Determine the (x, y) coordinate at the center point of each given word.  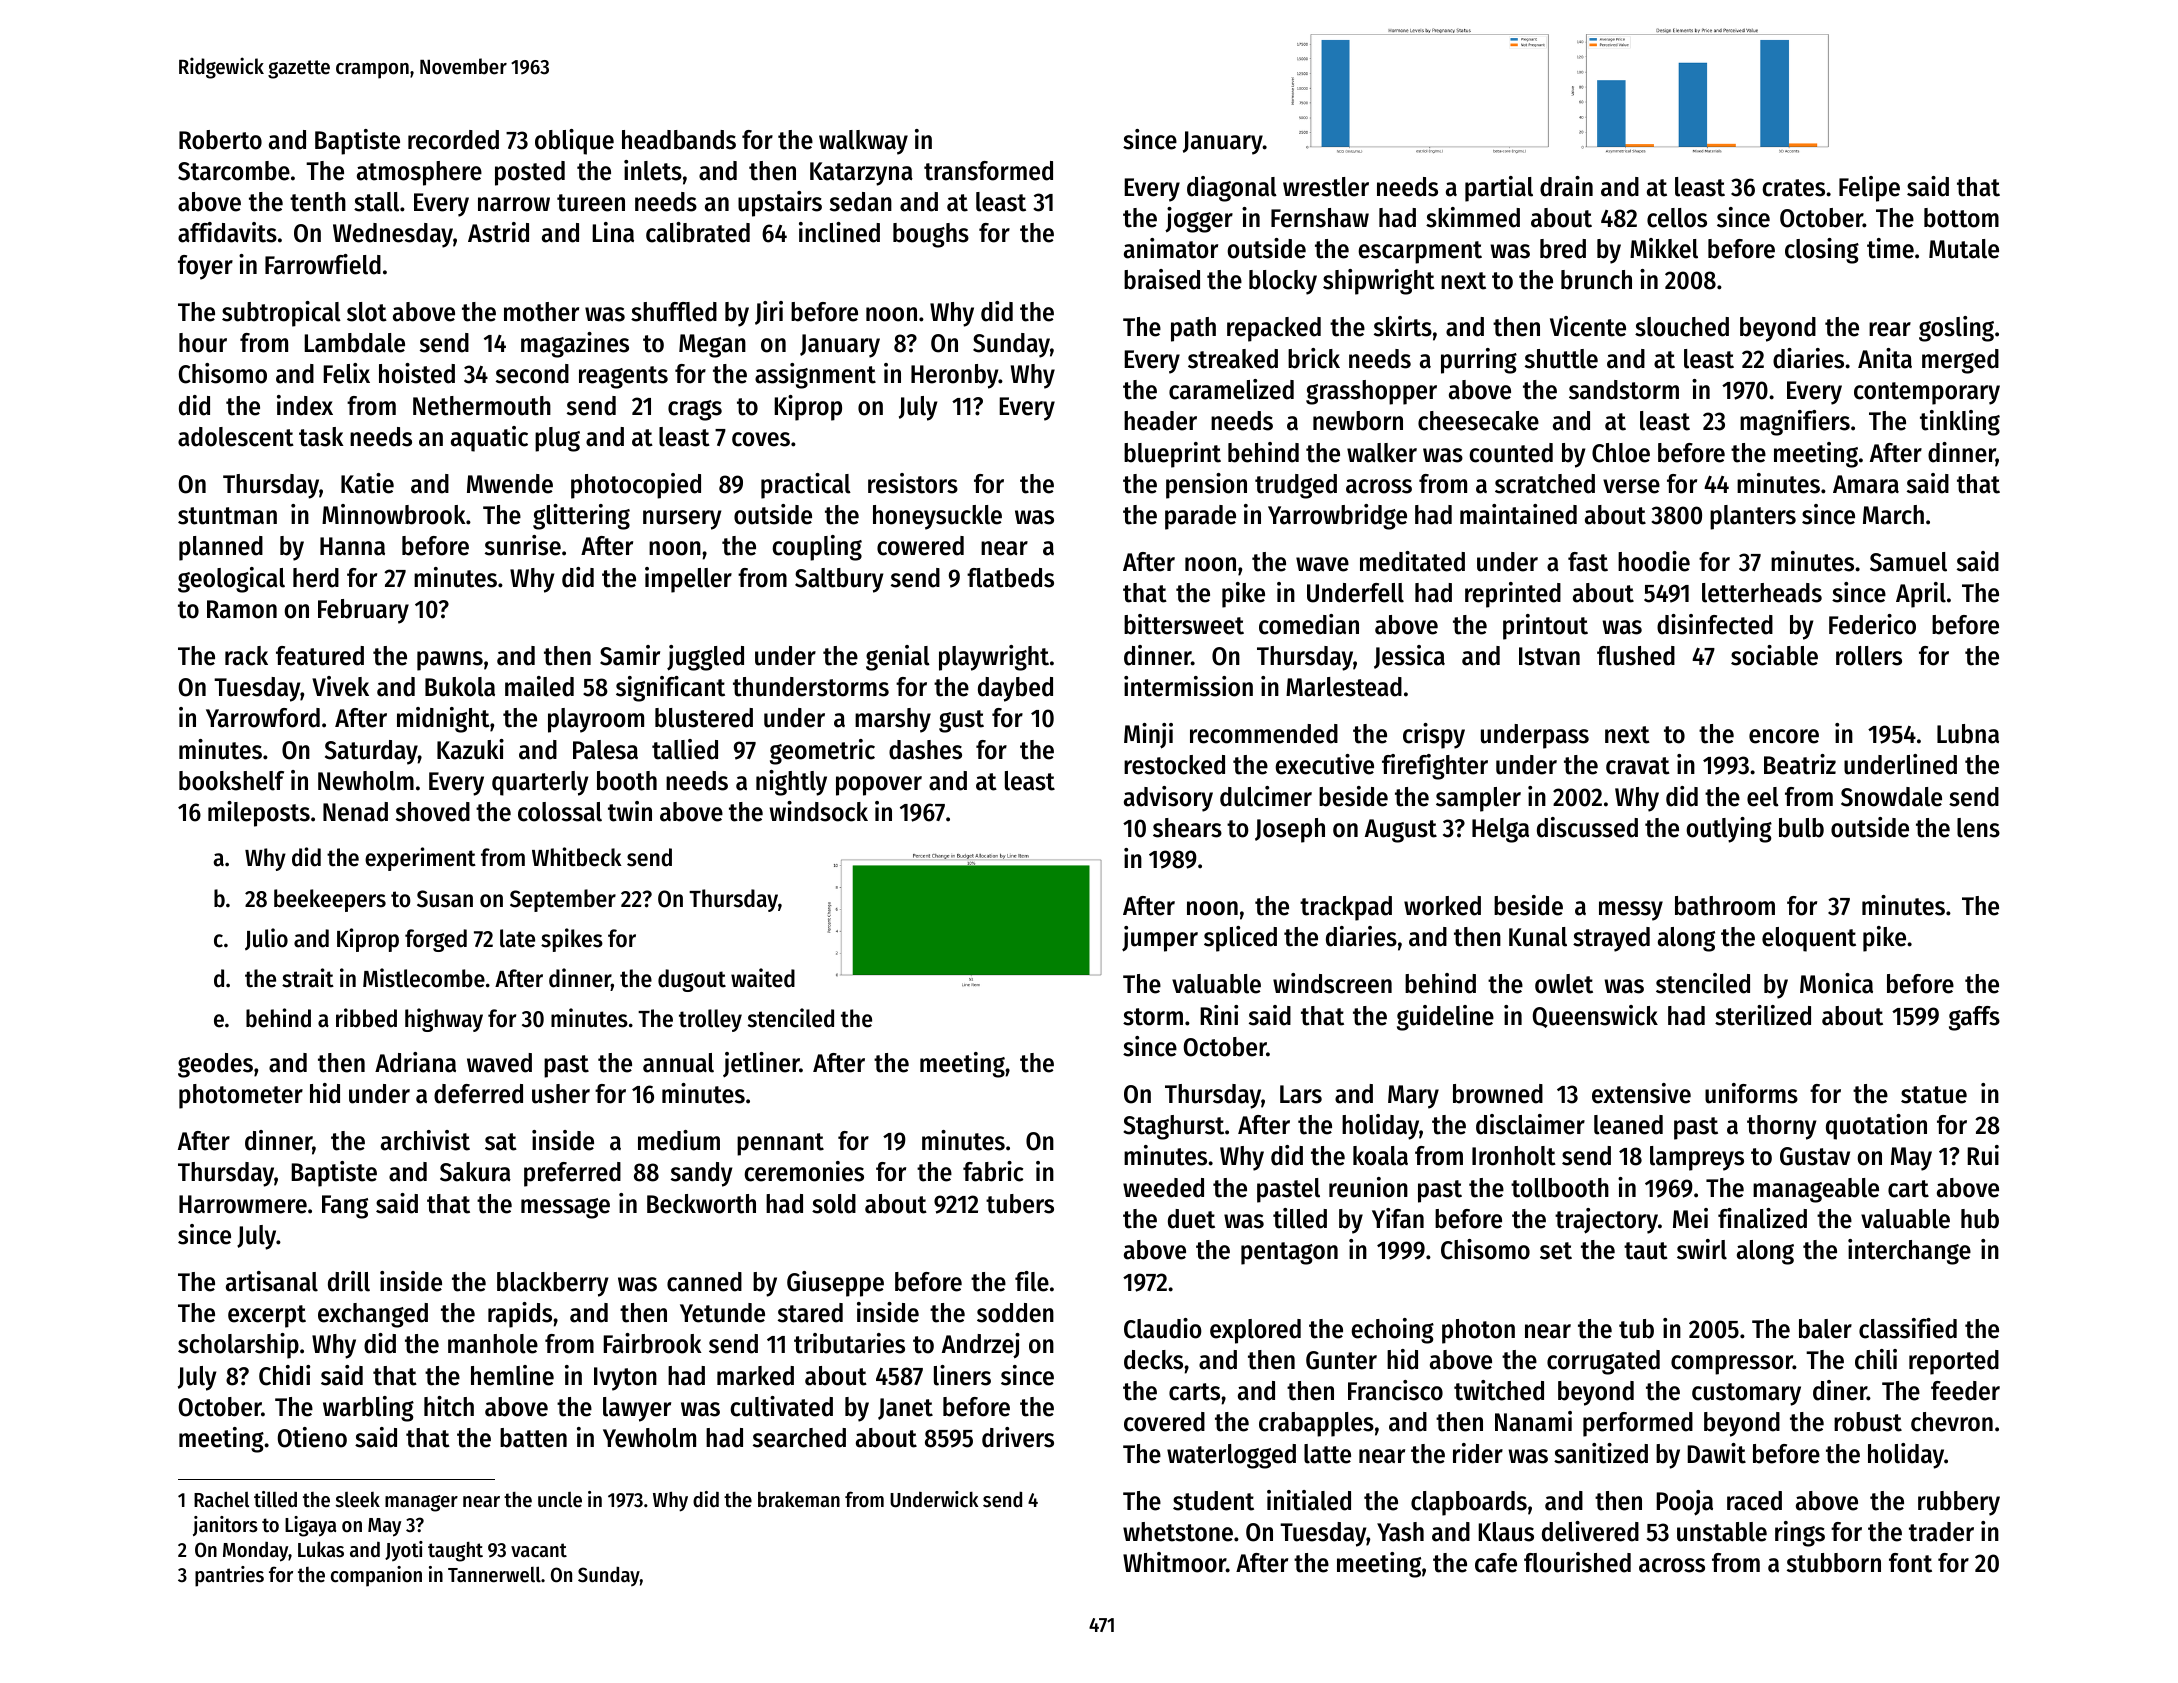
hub (1980, 1219)
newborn (1358, 421)
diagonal (1232, 189)
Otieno (312, 1437)
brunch (1596, 280)
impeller (688, 580)
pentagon (1289, 1253)
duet (1191, 1219)
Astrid (498, 232)
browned (1498, 1094)
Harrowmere (243, 1204)
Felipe (1869, 189)
